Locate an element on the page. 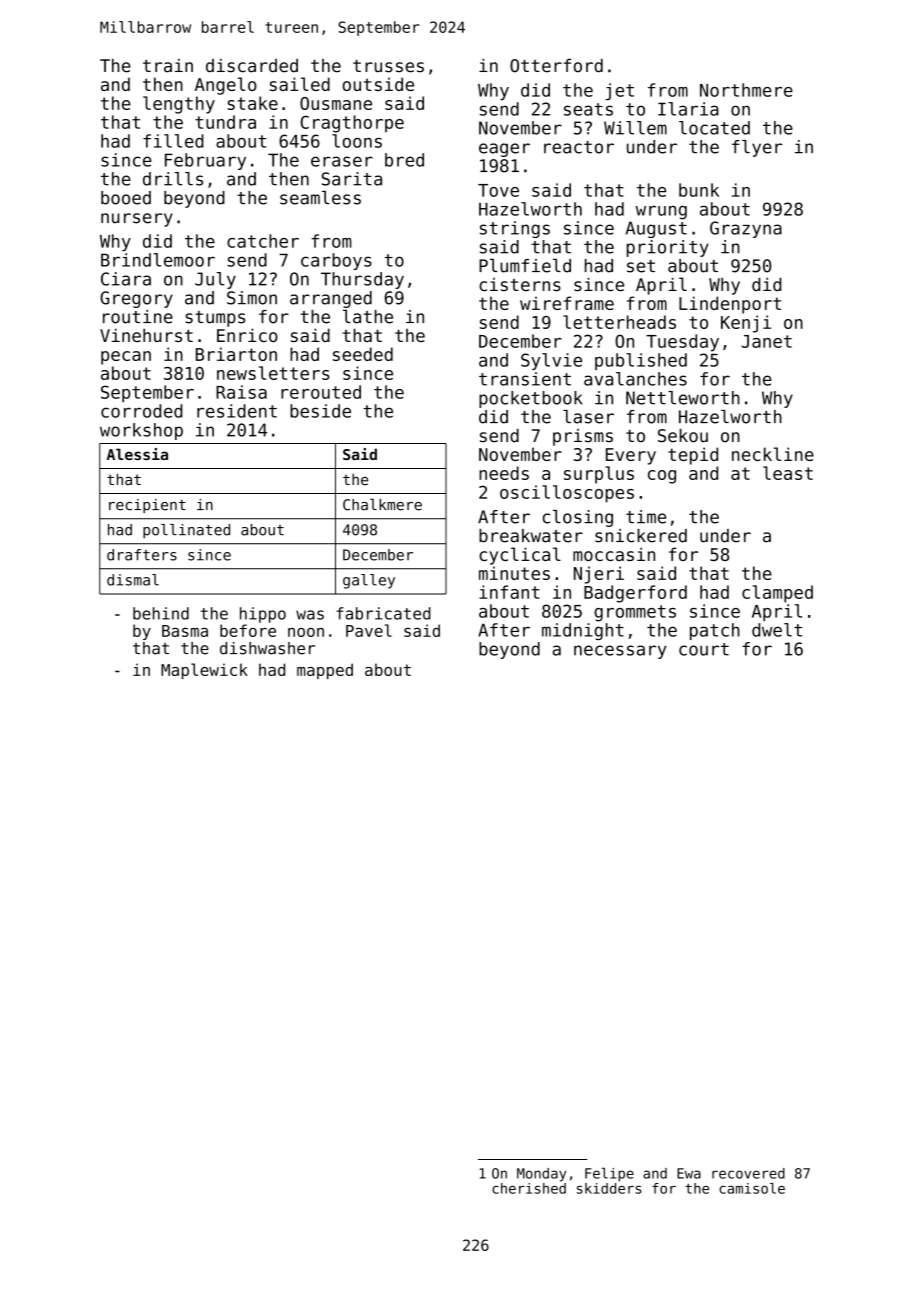 Image resolution: width=924 pixels, height=1308 pixels. Ciara is located at coordinates (126, 279).
